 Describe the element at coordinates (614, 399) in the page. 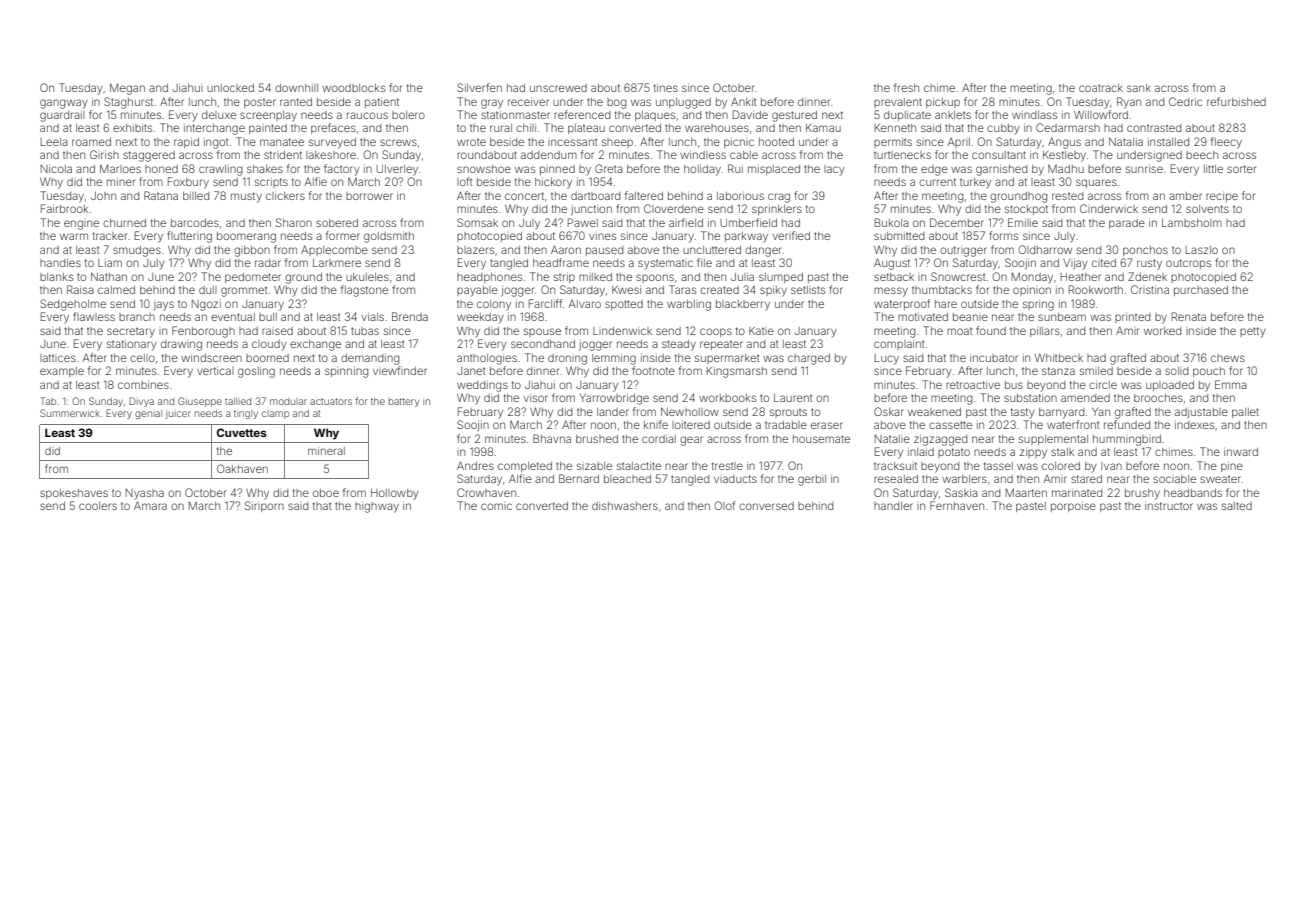

I see `Yarrowbridge` at that location.
